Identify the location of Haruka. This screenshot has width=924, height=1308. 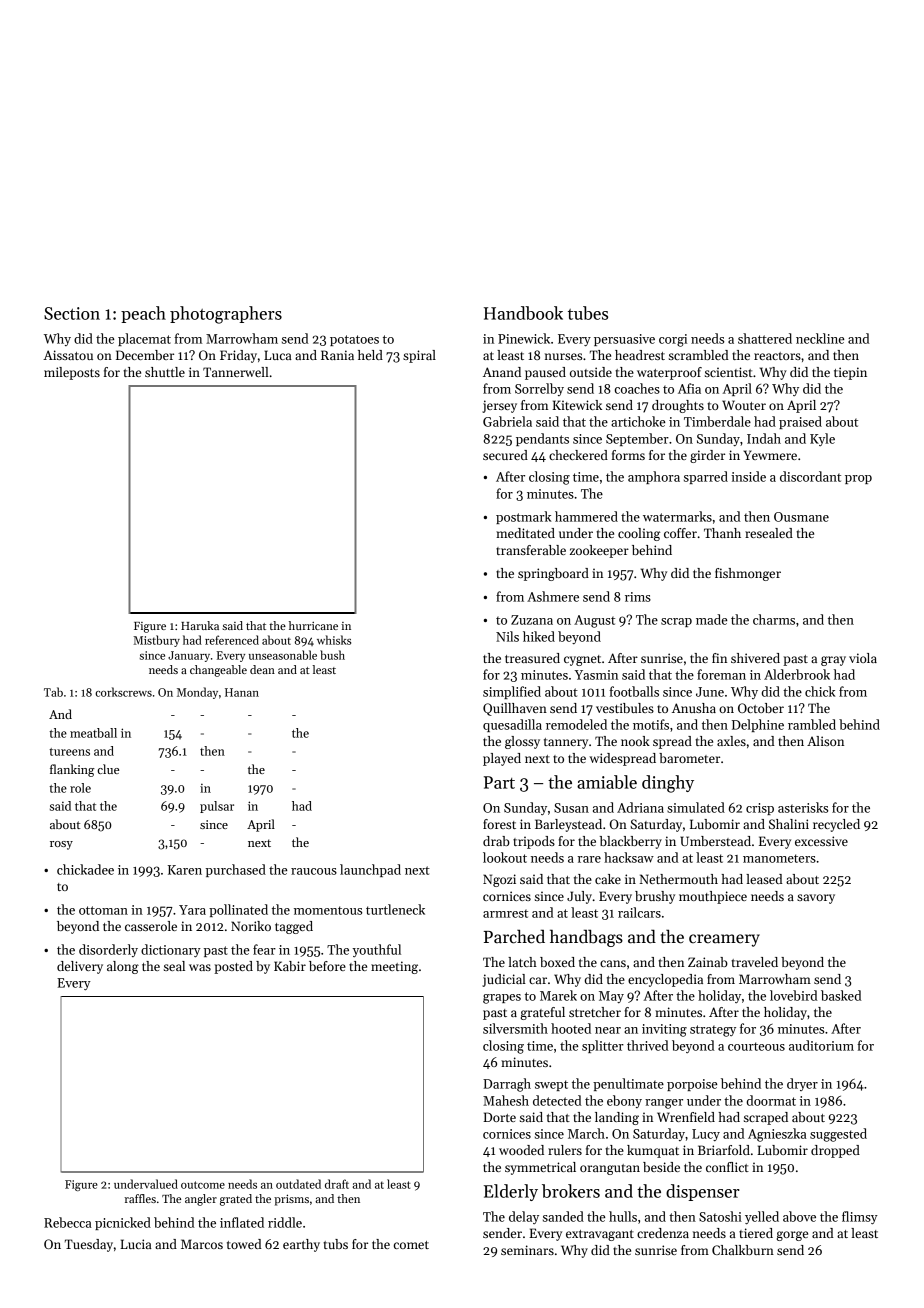
(200, 625).
